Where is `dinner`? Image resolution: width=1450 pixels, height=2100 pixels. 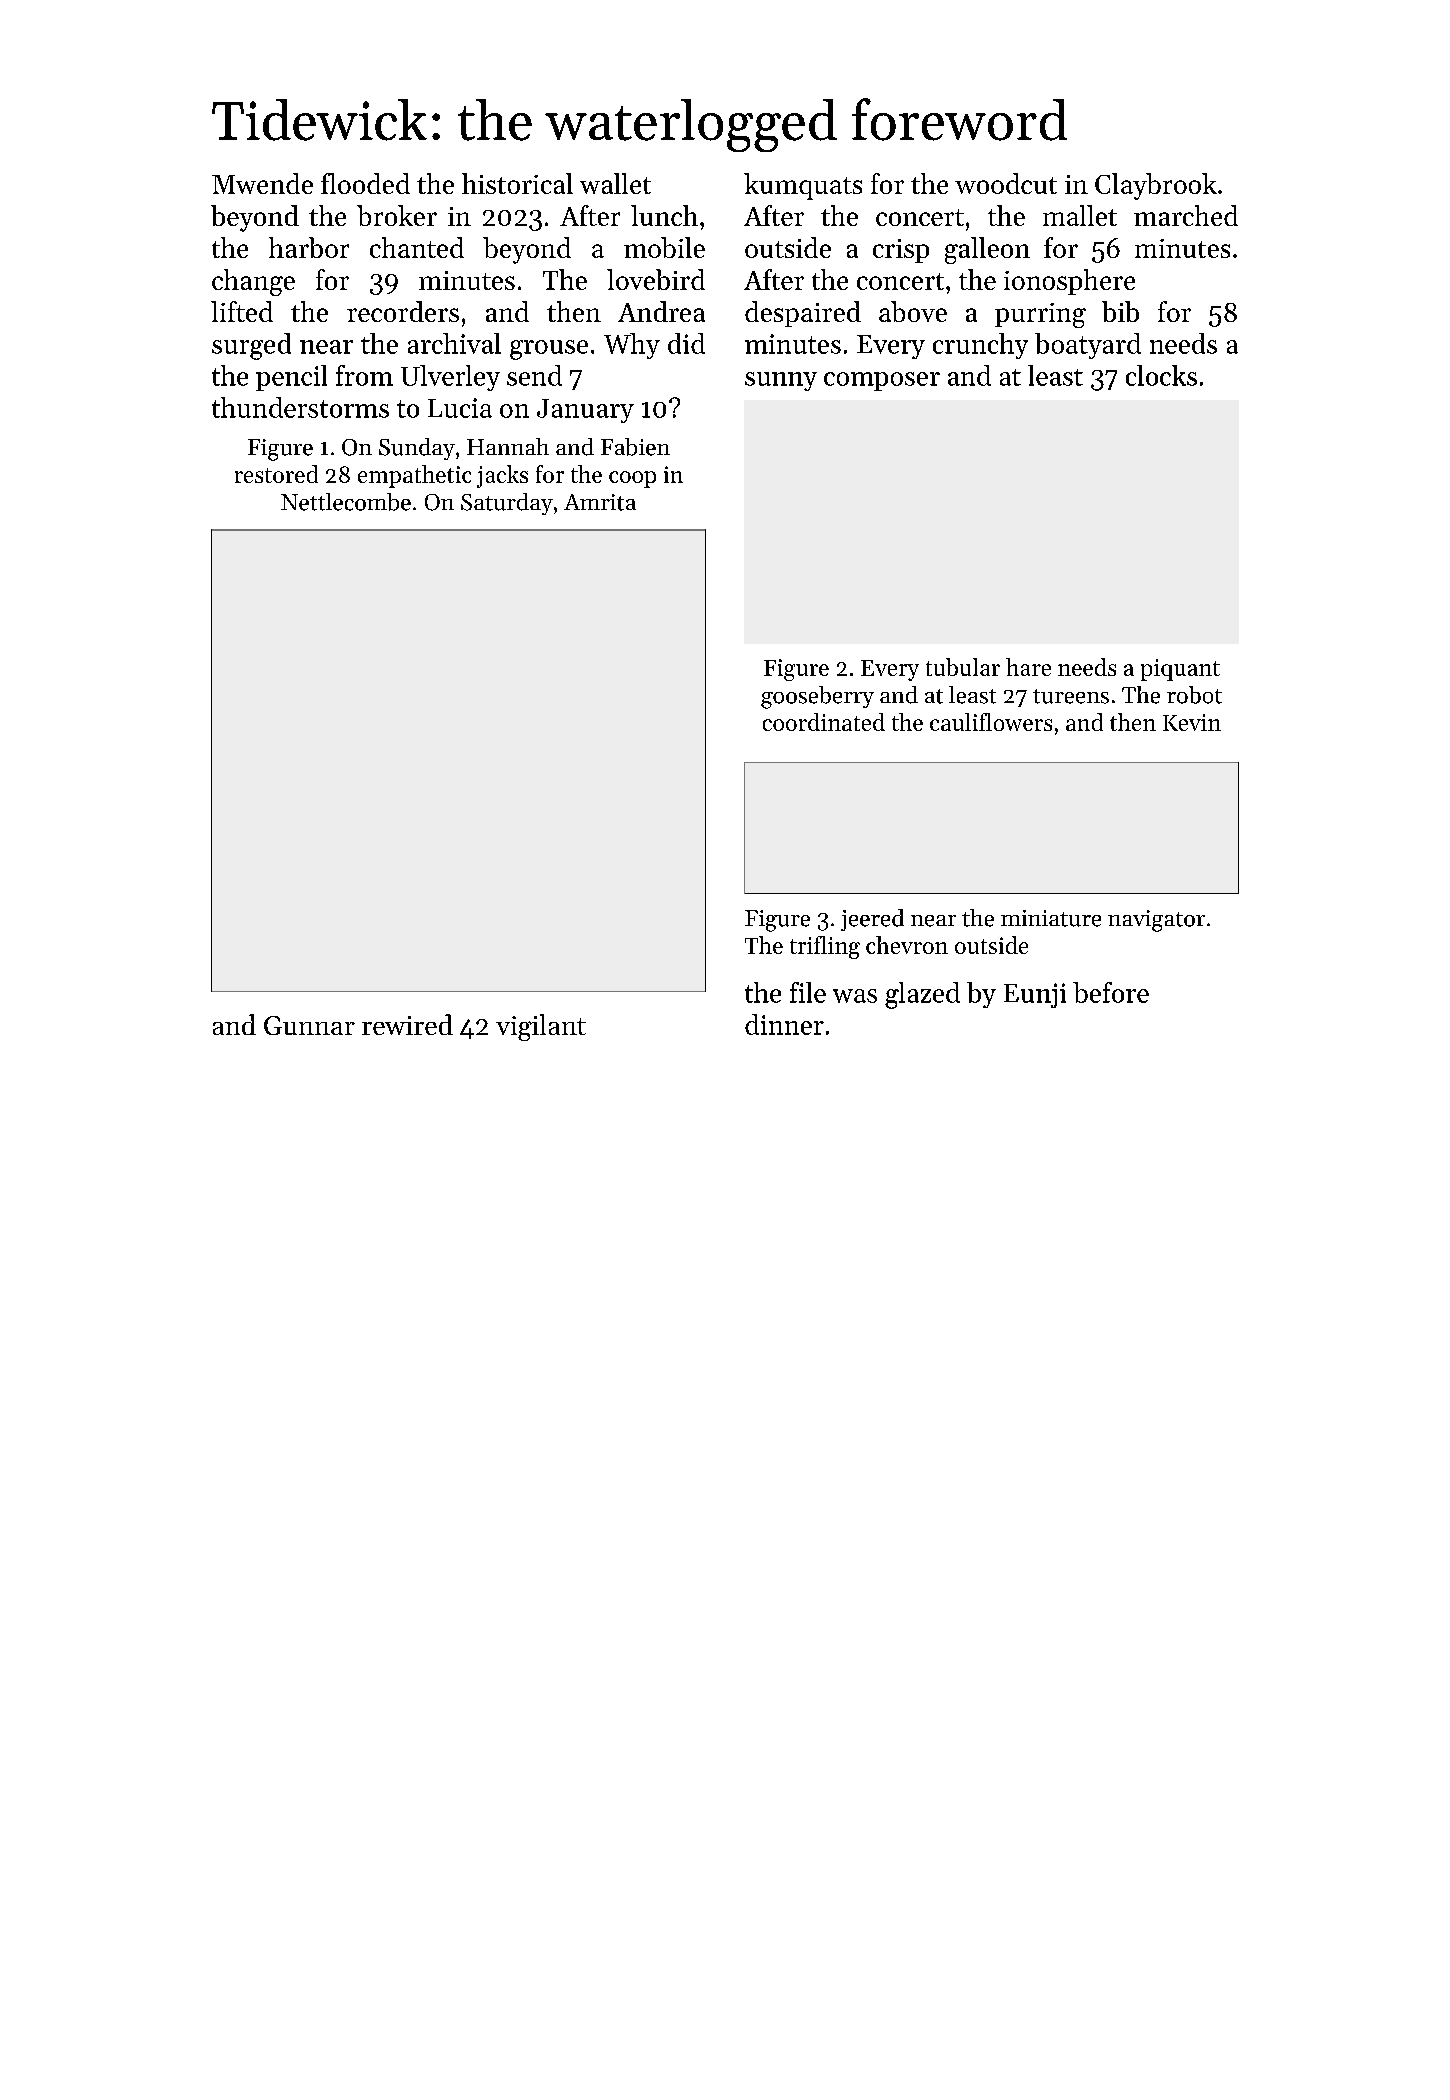 dinner is located at coordinates (784, 1024).
